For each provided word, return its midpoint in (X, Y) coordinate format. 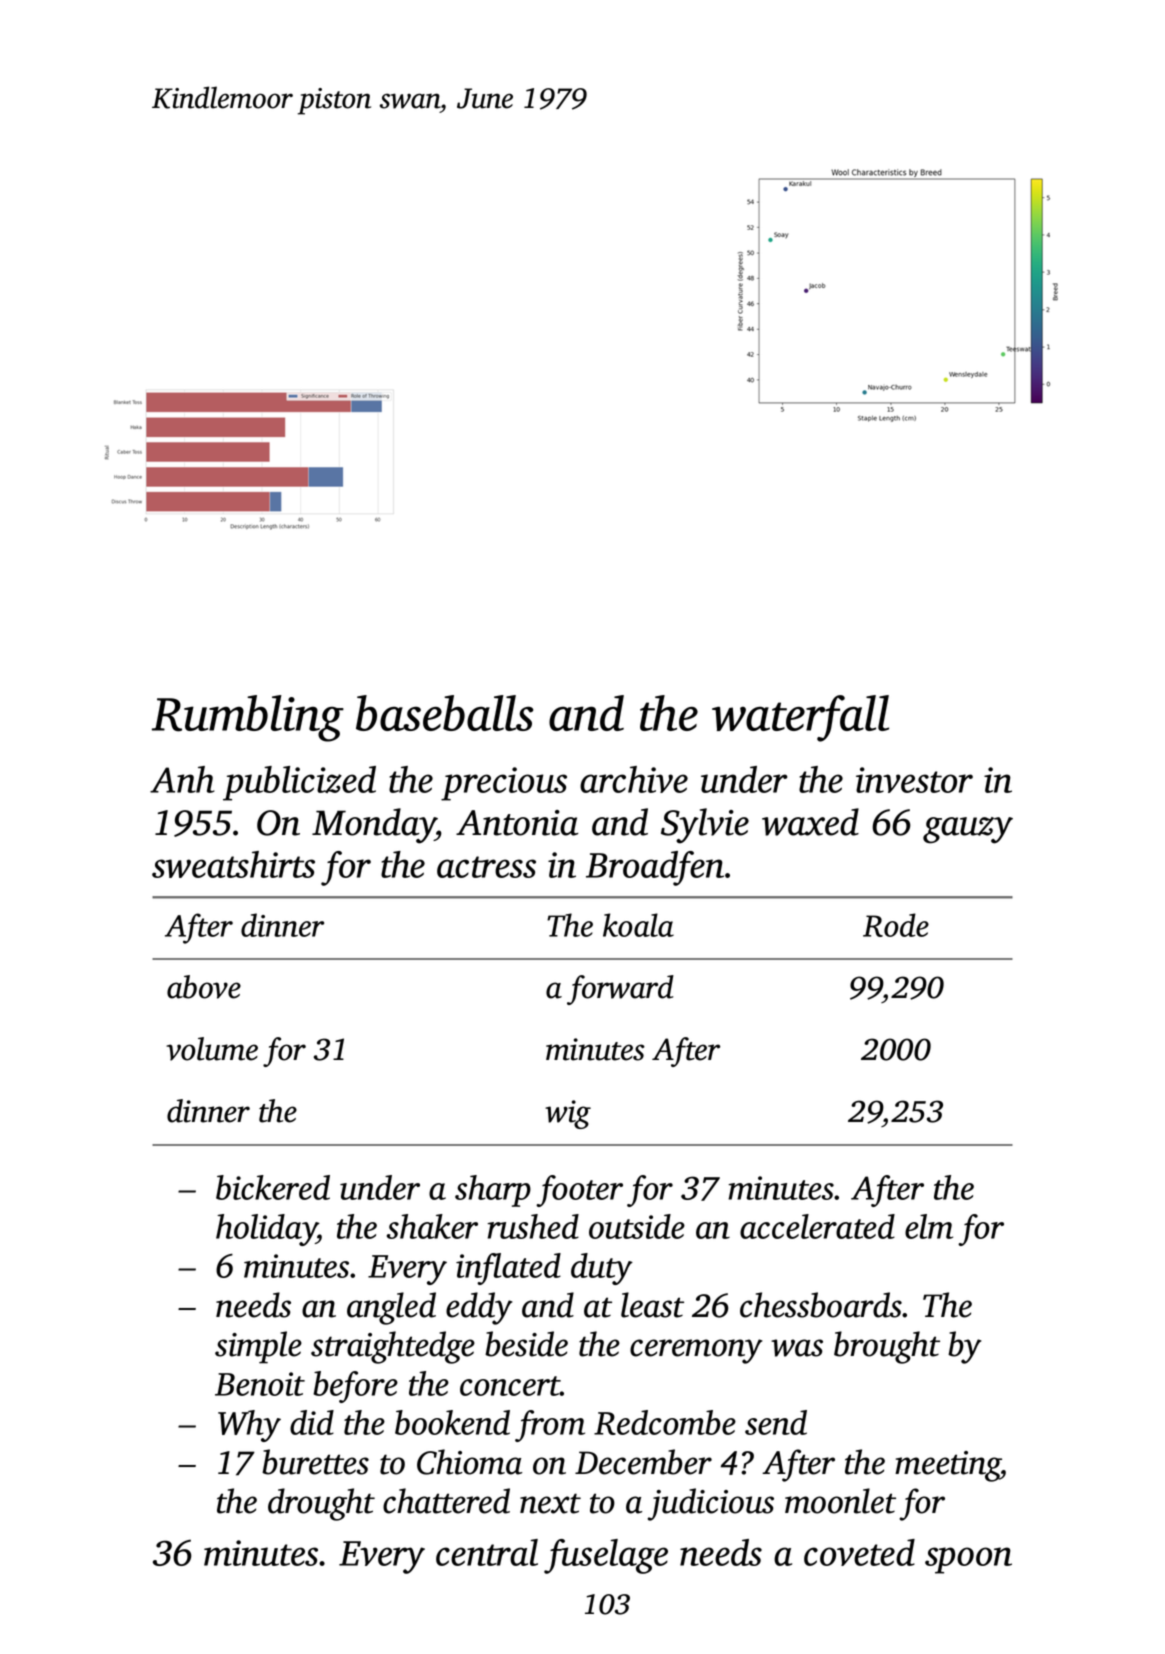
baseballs (444, 713)
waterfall (800, 718)
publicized (299, 783)
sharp (493, 1191)
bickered (273, 1187)
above (204, 987)
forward (620, 990)
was (797, 1348)
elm (929, 1226)
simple (258, 1347)
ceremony (696, 1351)
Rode (896, 925)
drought (321, 1504)
